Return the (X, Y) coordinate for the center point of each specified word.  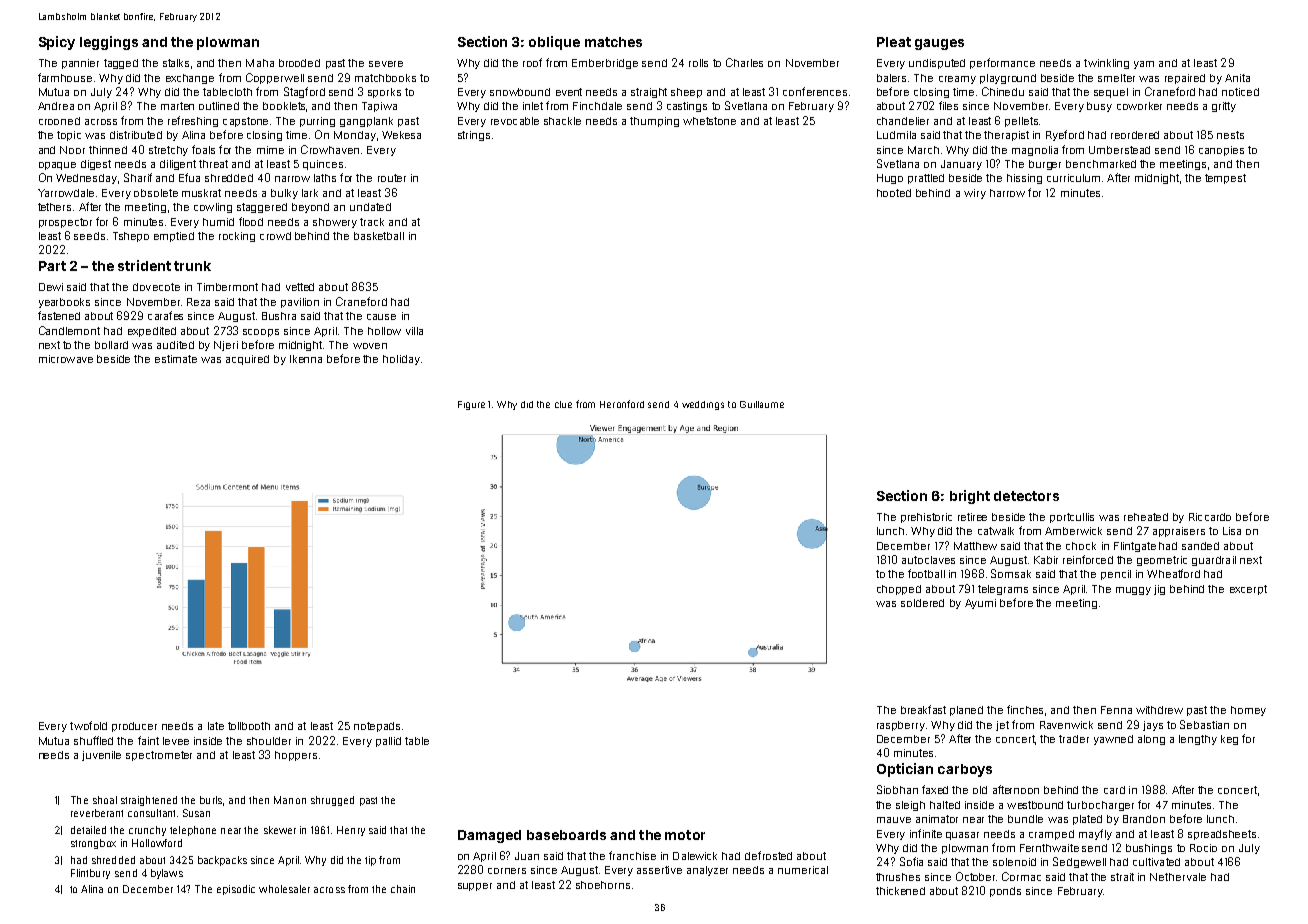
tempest (1225, 179)
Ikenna (306, 359)
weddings (703, 405)
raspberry (901, 726)
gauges (939, 44)
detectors (1026, 496)
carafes (165, 315)
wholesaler (284, 889)
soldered (922, 603)
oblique (554, 43)
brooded (299, 63)
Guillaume (762, 404)
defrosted (768, 855)
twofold (88, 725)
